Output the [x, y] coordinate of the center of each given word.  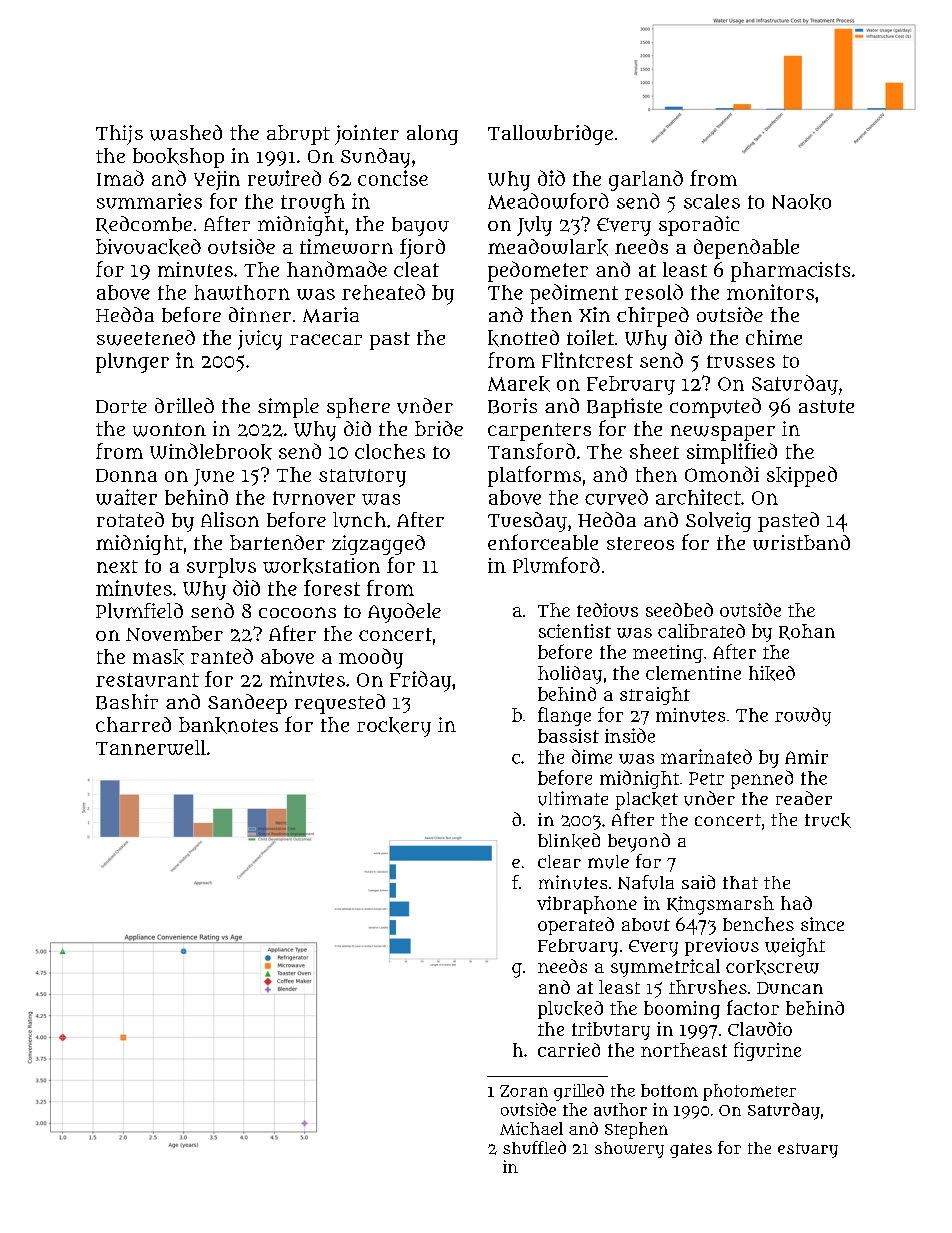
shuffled [534, 1147]
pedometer [538, 271]
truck [828, 820]
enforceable [543, 542]
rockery [394, 727]
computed [715, 408]
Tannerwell [151, 747]
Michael [531, 1128]
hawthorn [242, 292]
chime [774, 337]
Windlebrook [211, 451]
